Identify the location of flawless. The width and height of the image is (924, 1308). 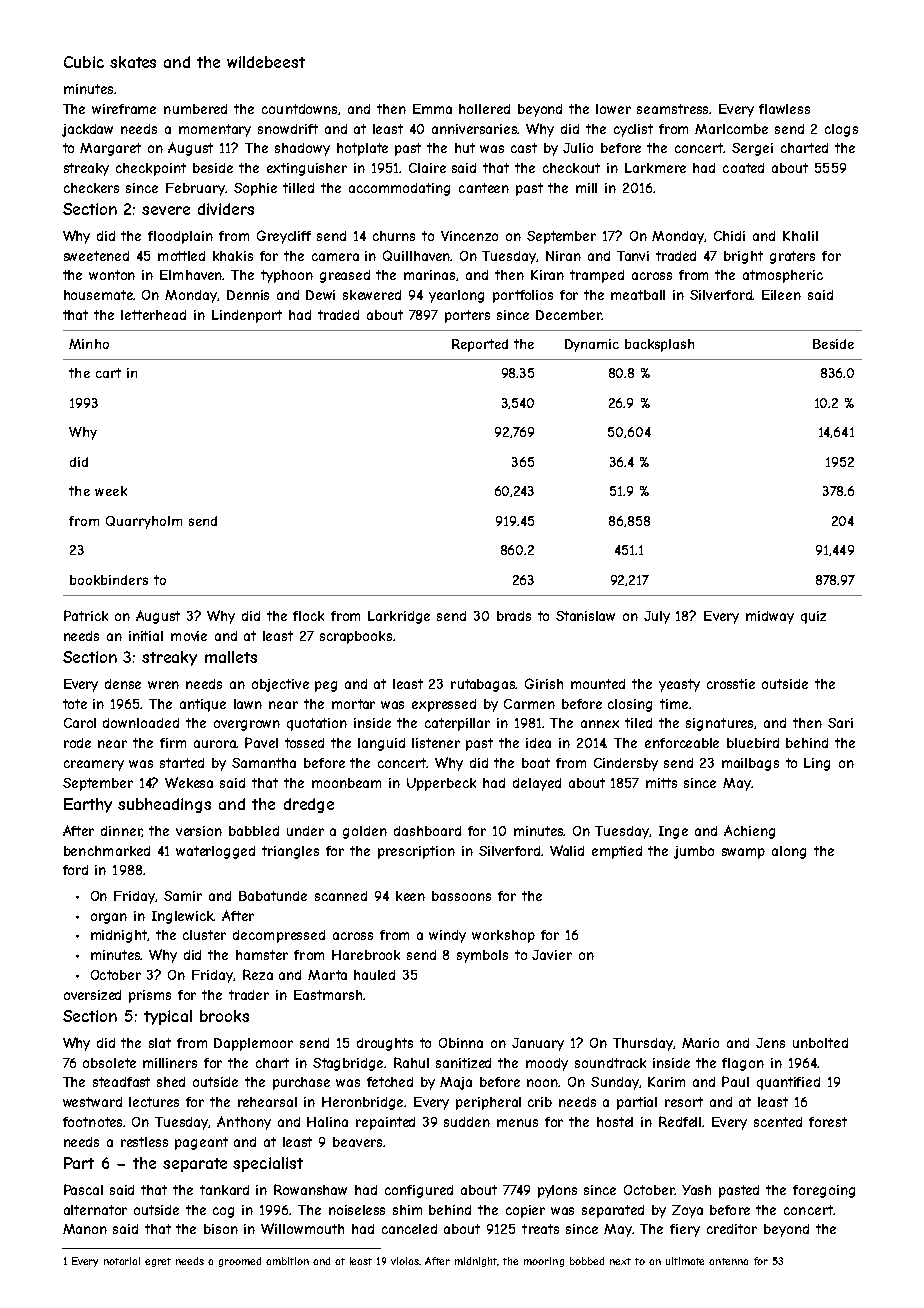
(784, 109).
